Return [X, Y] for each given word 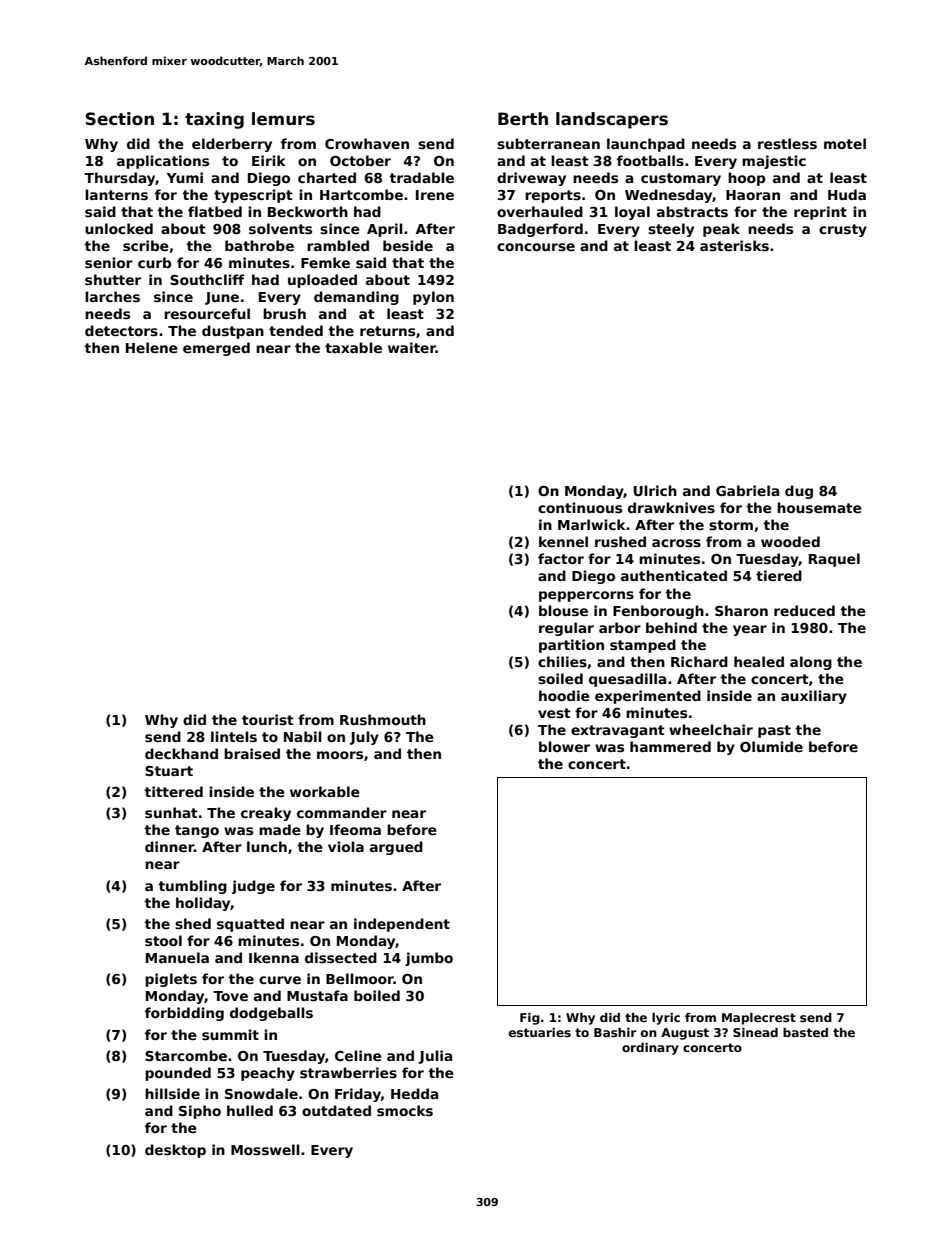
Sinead [755, 1032]
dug [799, 492]
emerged [216, 349]
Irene [435, 195]
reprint [820, 213]
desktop [175, 1151]
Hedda [414, 1093]
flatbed [215, 211]
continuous [580, 507]
